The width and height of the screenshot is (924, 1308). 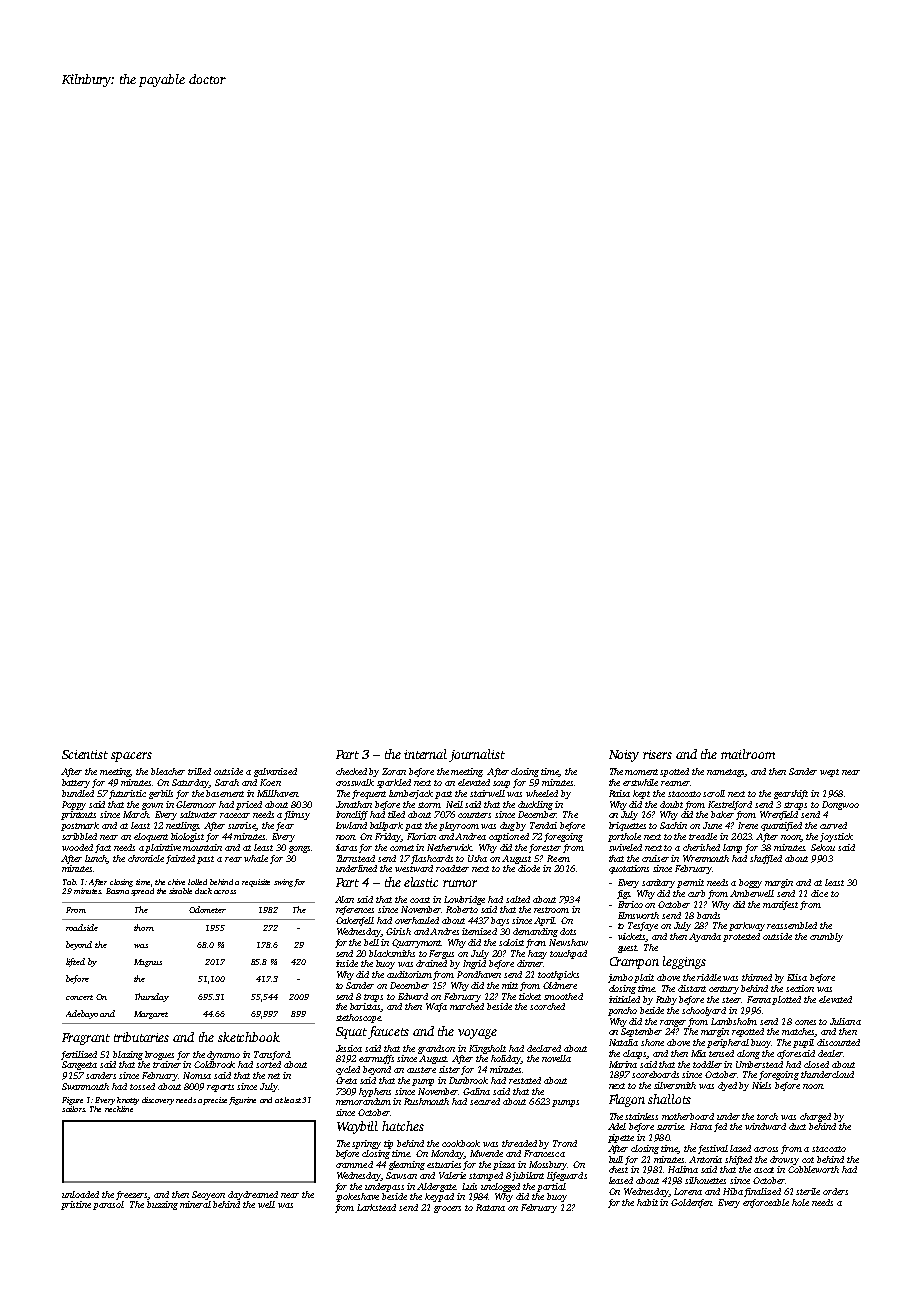 I want to click on charged, so click(x=815, y=1117).
